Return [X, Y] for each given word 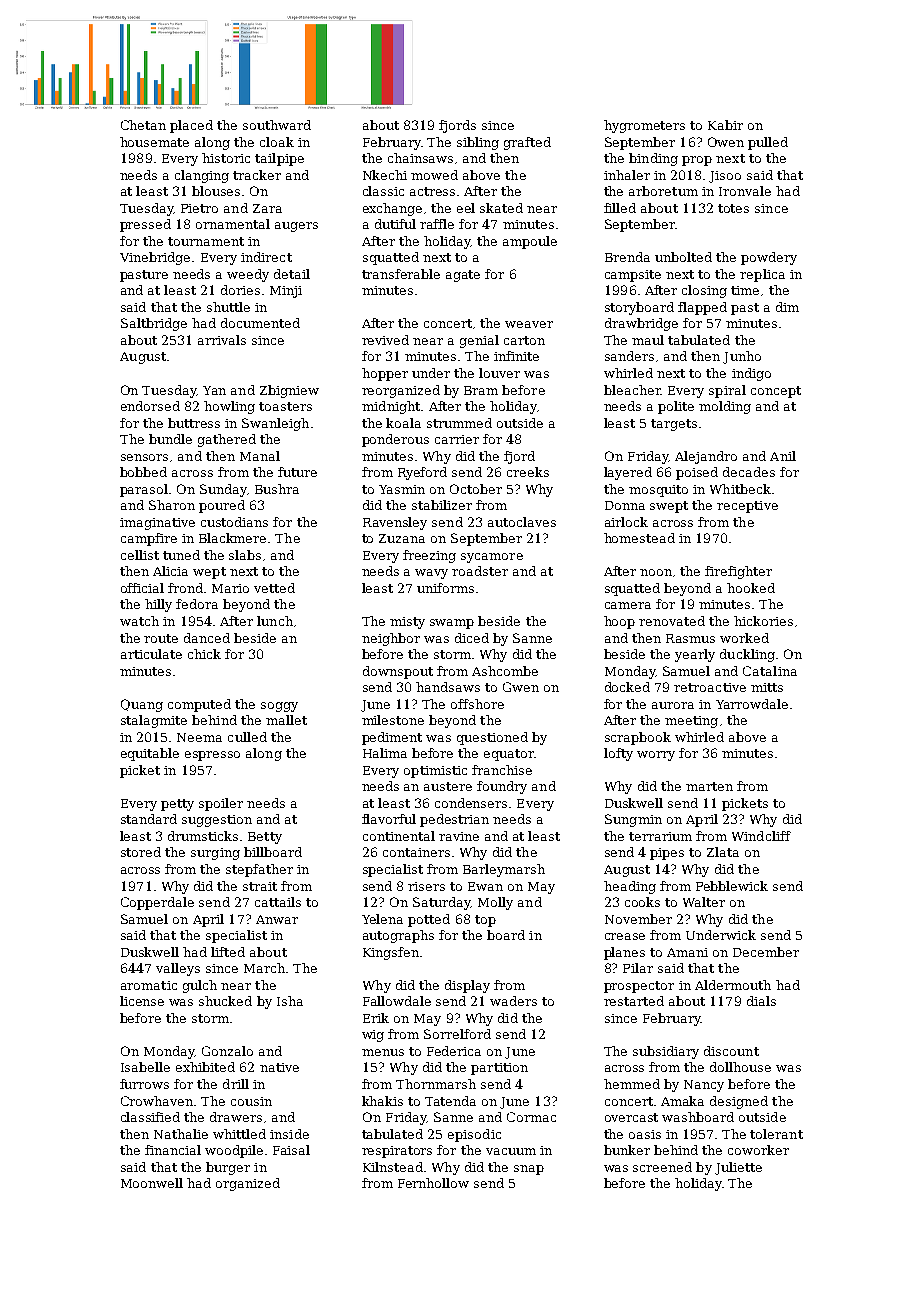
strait [260, 886]
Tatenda [450, 1101]
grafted [527, 143]
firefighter [738, 572]
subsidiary [666, 1052]
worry [656, 756]
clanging [202, 176]
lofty [618, 754]
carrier [457, 439]
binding [653, 159]
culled [247, 737]
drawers [236, 1117]
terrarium [660, 836]
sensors [144, 457]
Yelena [382, 919]
